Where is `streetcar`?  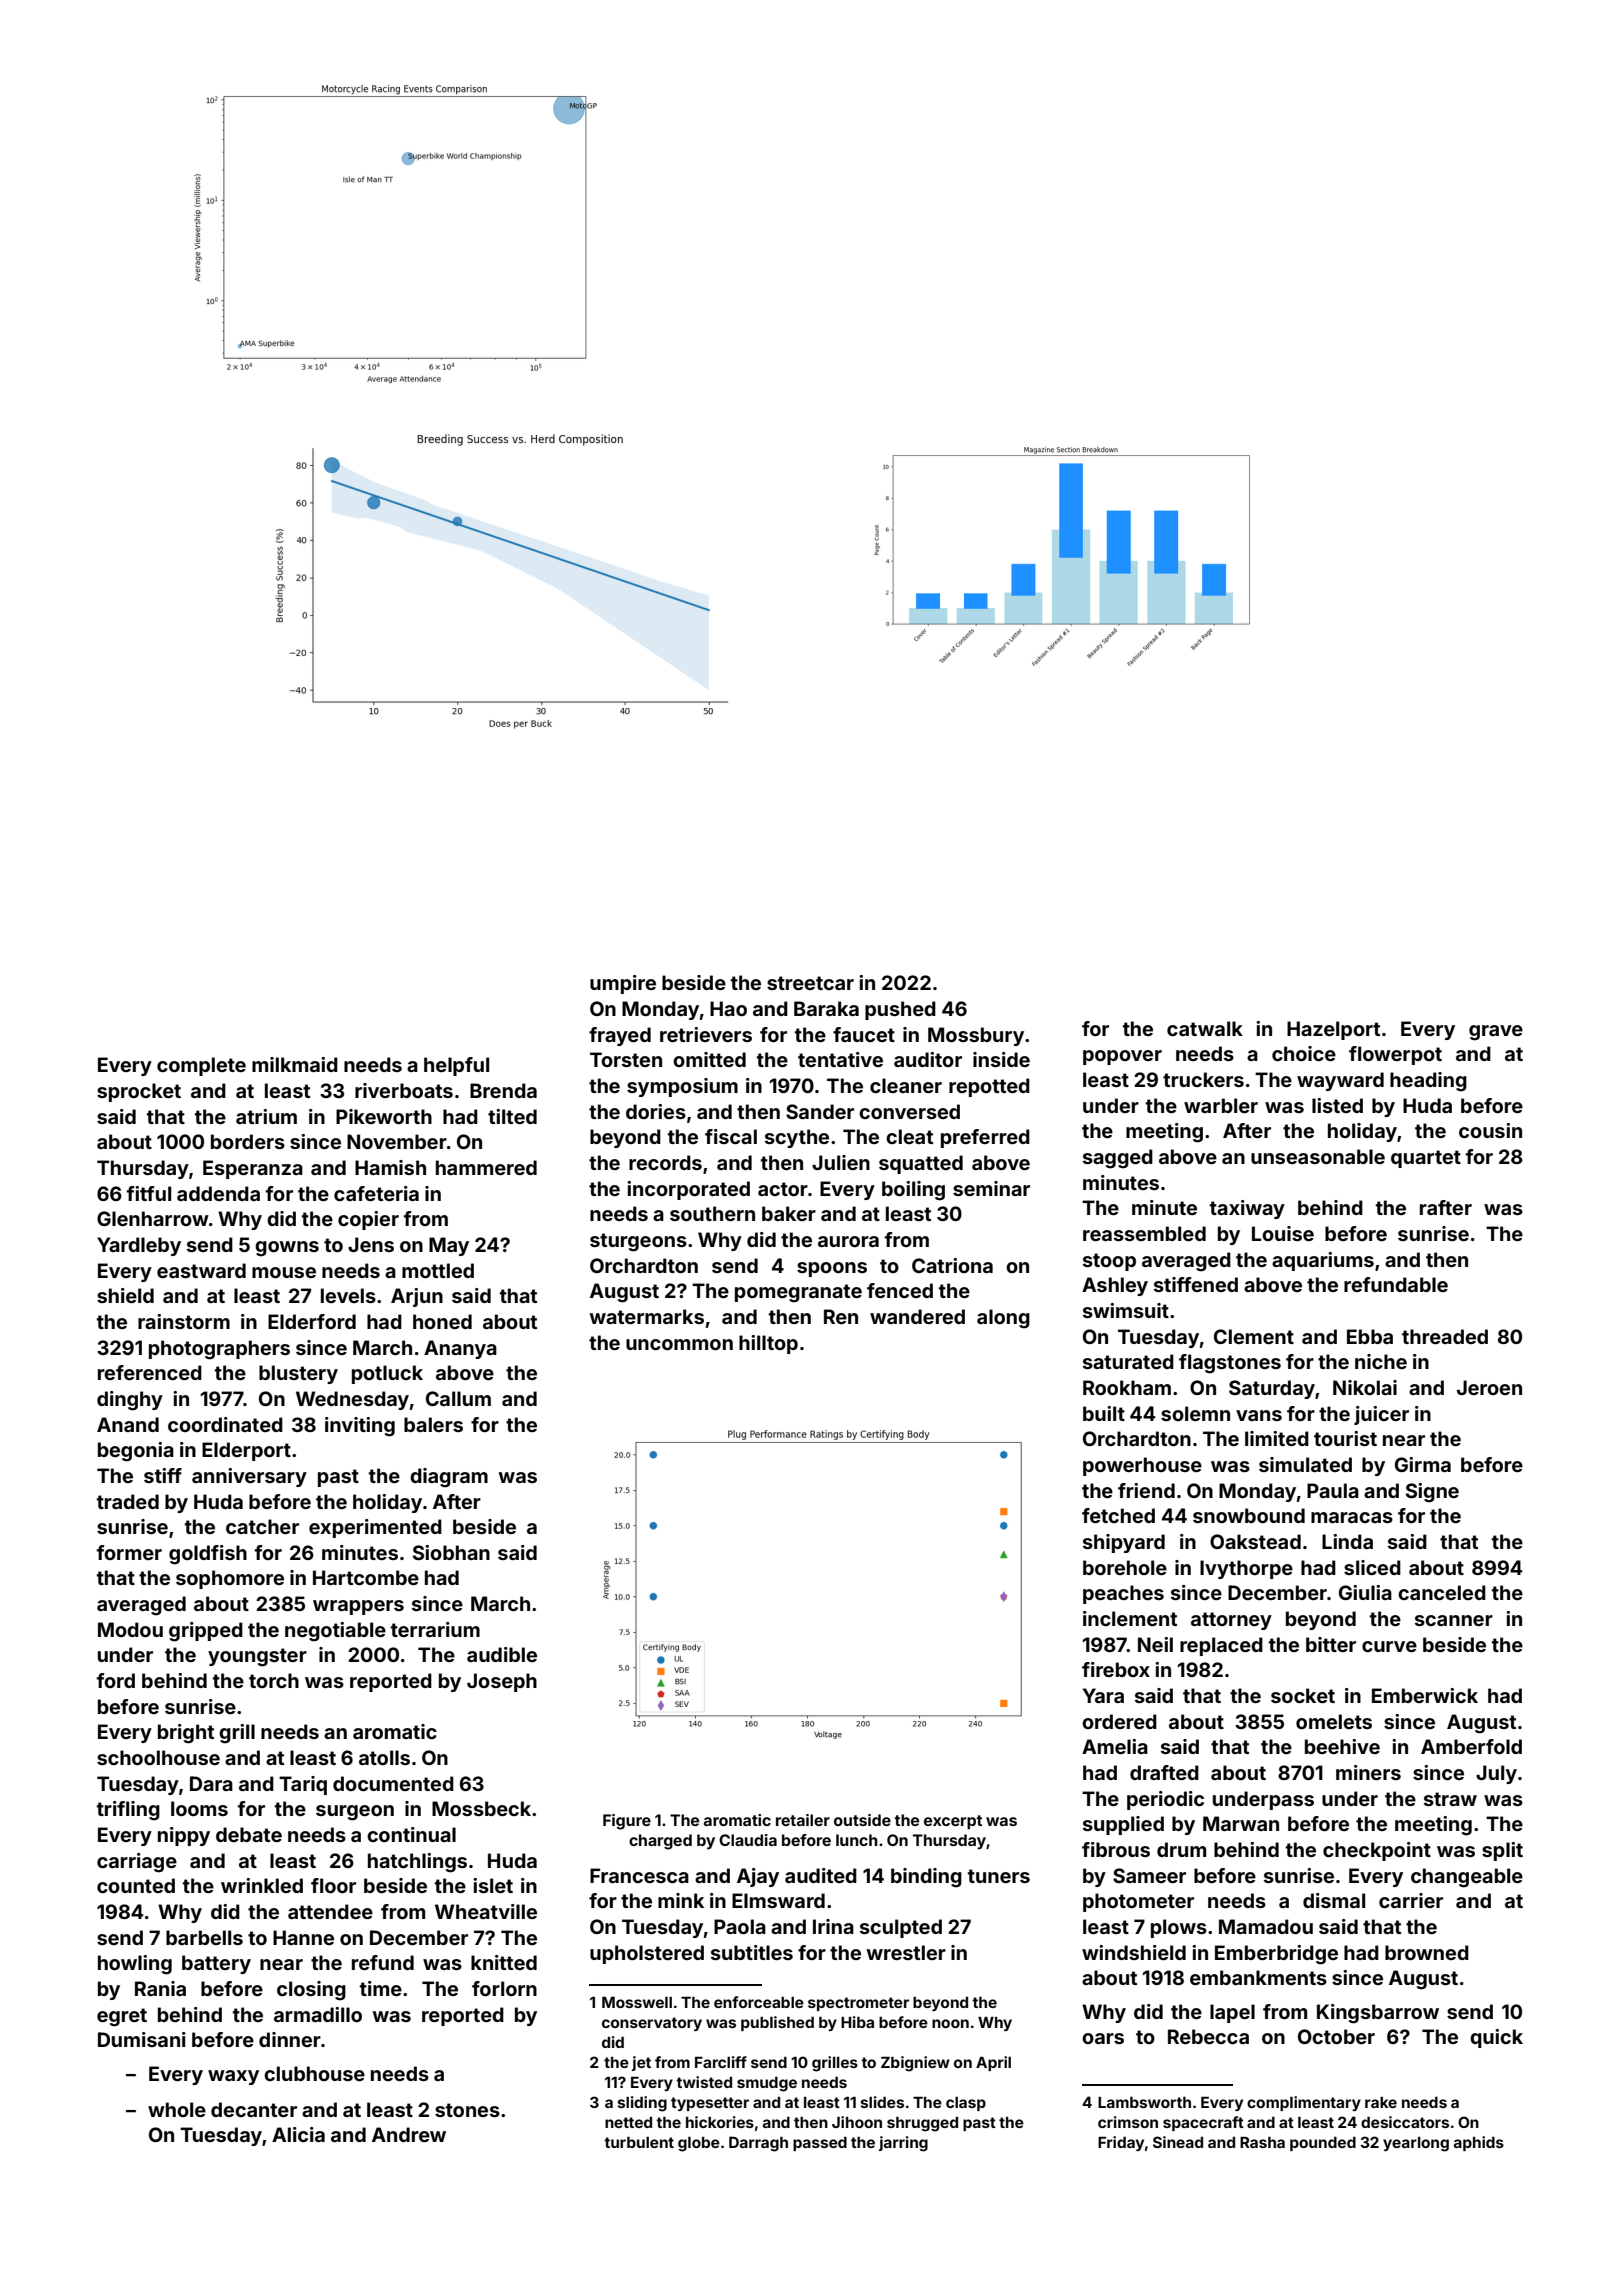 streetcar is located at coordinates (810, 983).
